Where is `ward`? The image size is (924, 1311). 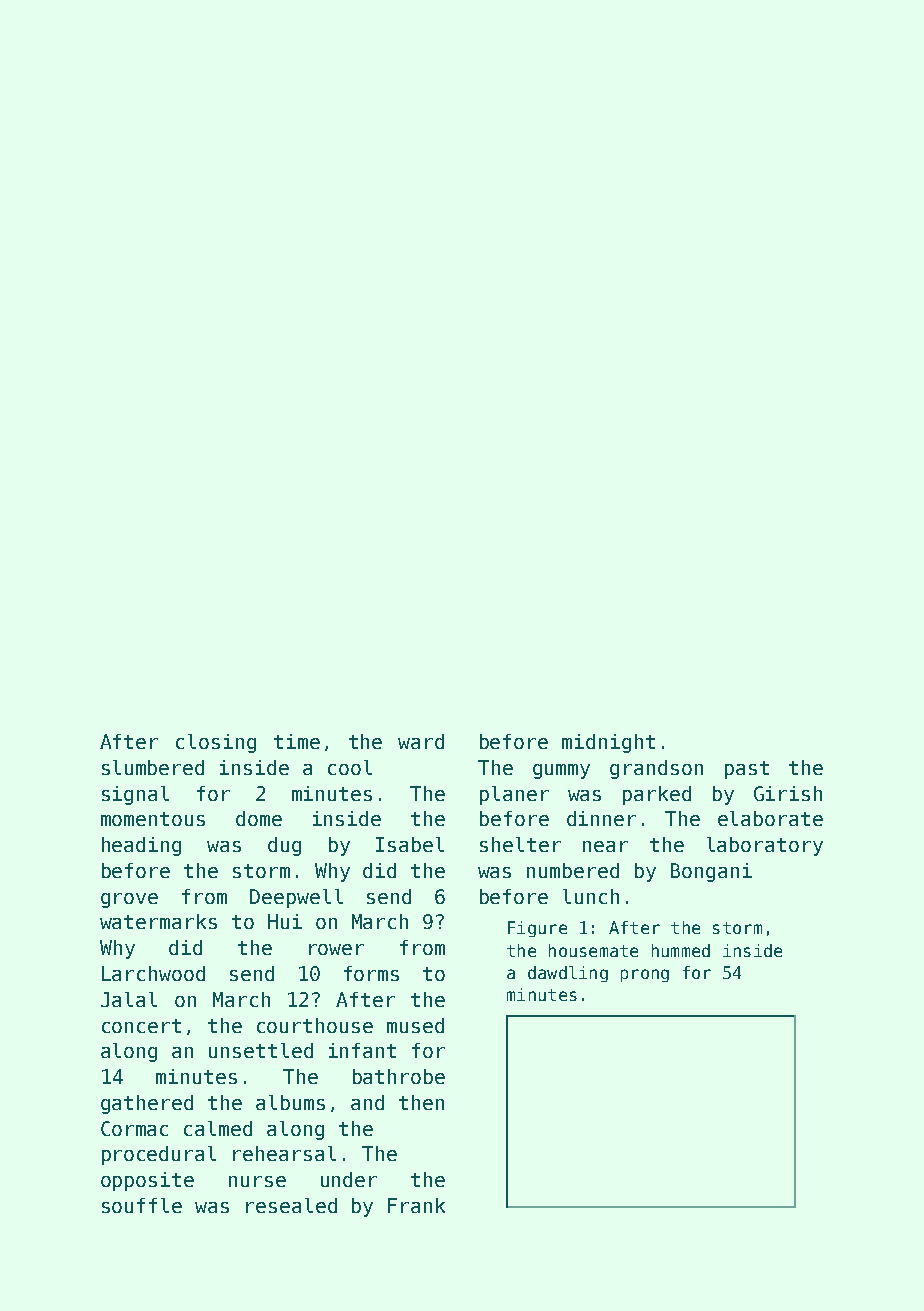 ward is located at coordinates (421, 741).
